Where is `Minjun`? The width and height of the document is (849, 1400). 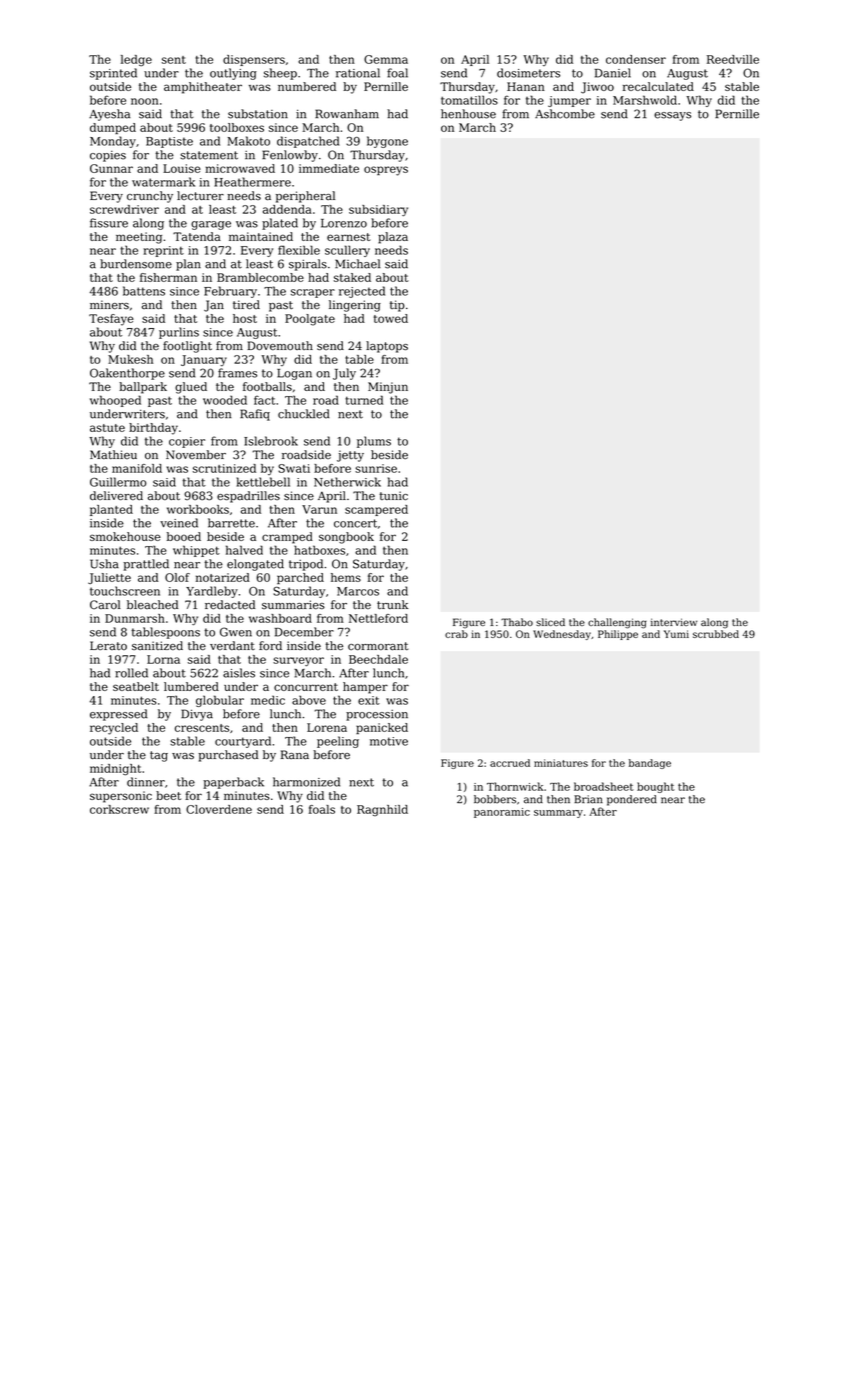
Minjun is located at coordinates (388, 388).
